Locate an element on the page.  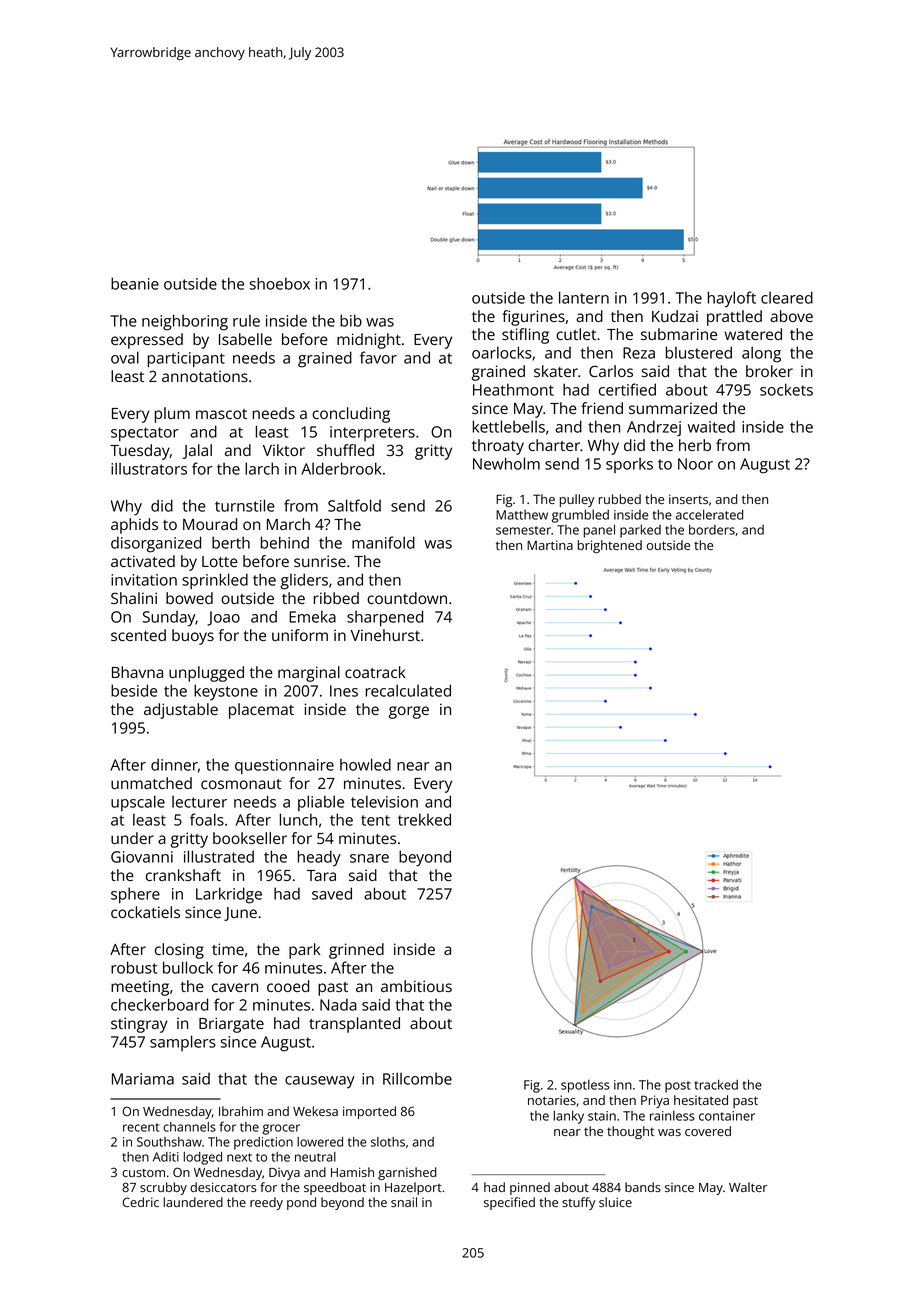
borders is located at coordinates (712, 529).
